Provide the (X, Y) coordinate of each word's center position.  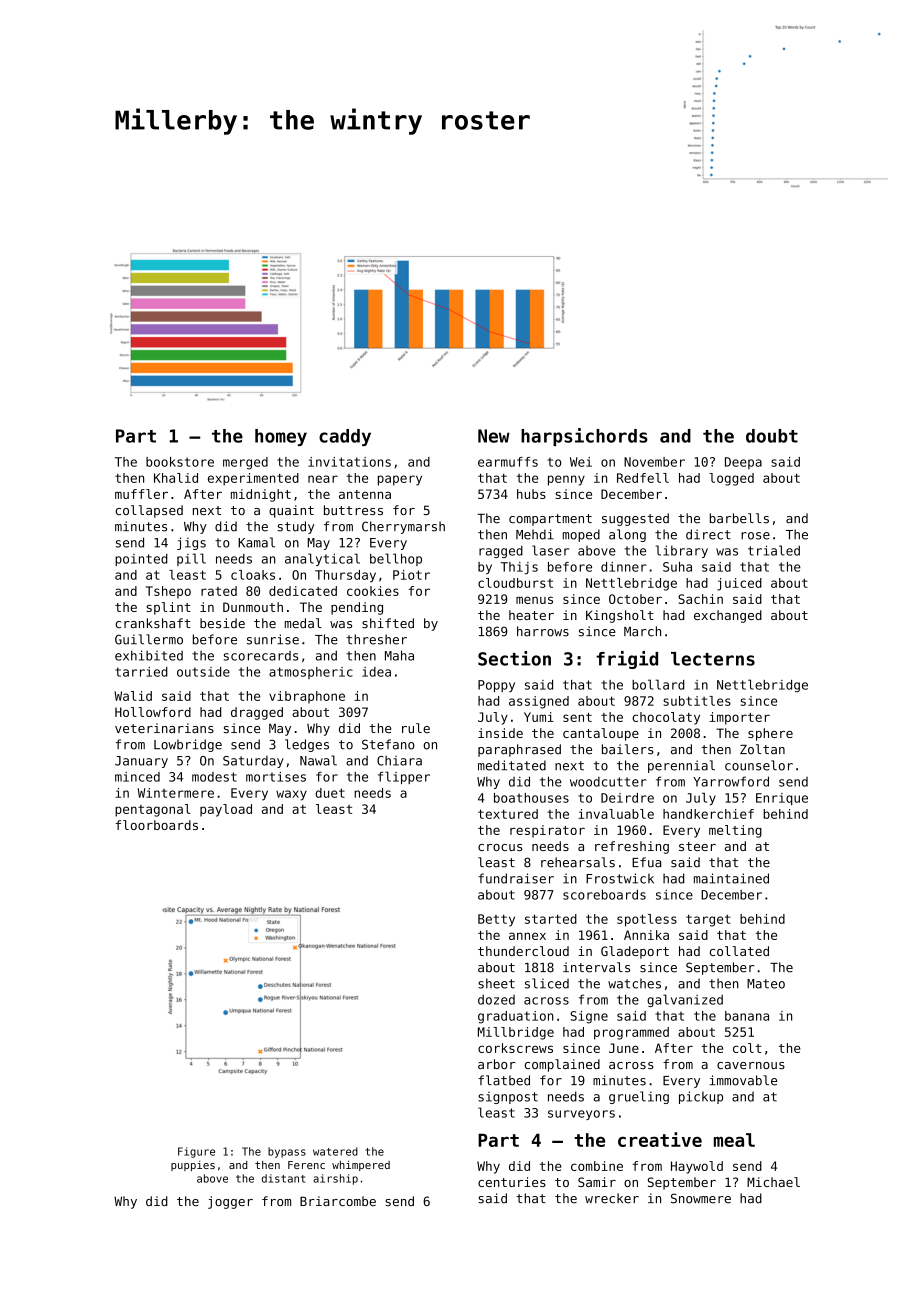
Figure (196, 1152)
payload (226, 810)
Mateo (766, 984)
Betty (496, 920)
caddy (345, 437)
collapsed (149, 511)
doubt (772, 436)
